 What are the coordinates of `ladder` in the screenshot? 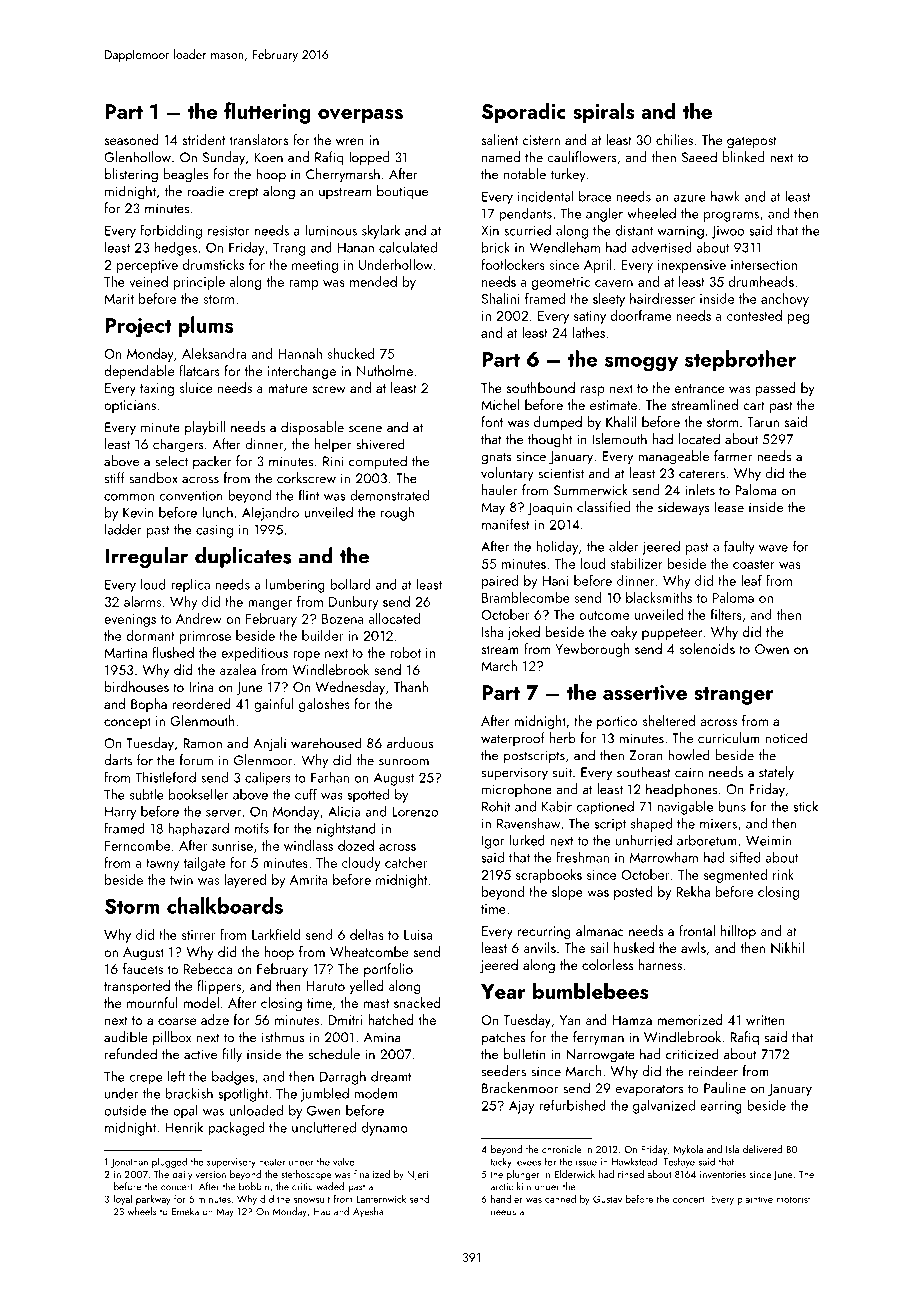 It's located at (123, 529).
